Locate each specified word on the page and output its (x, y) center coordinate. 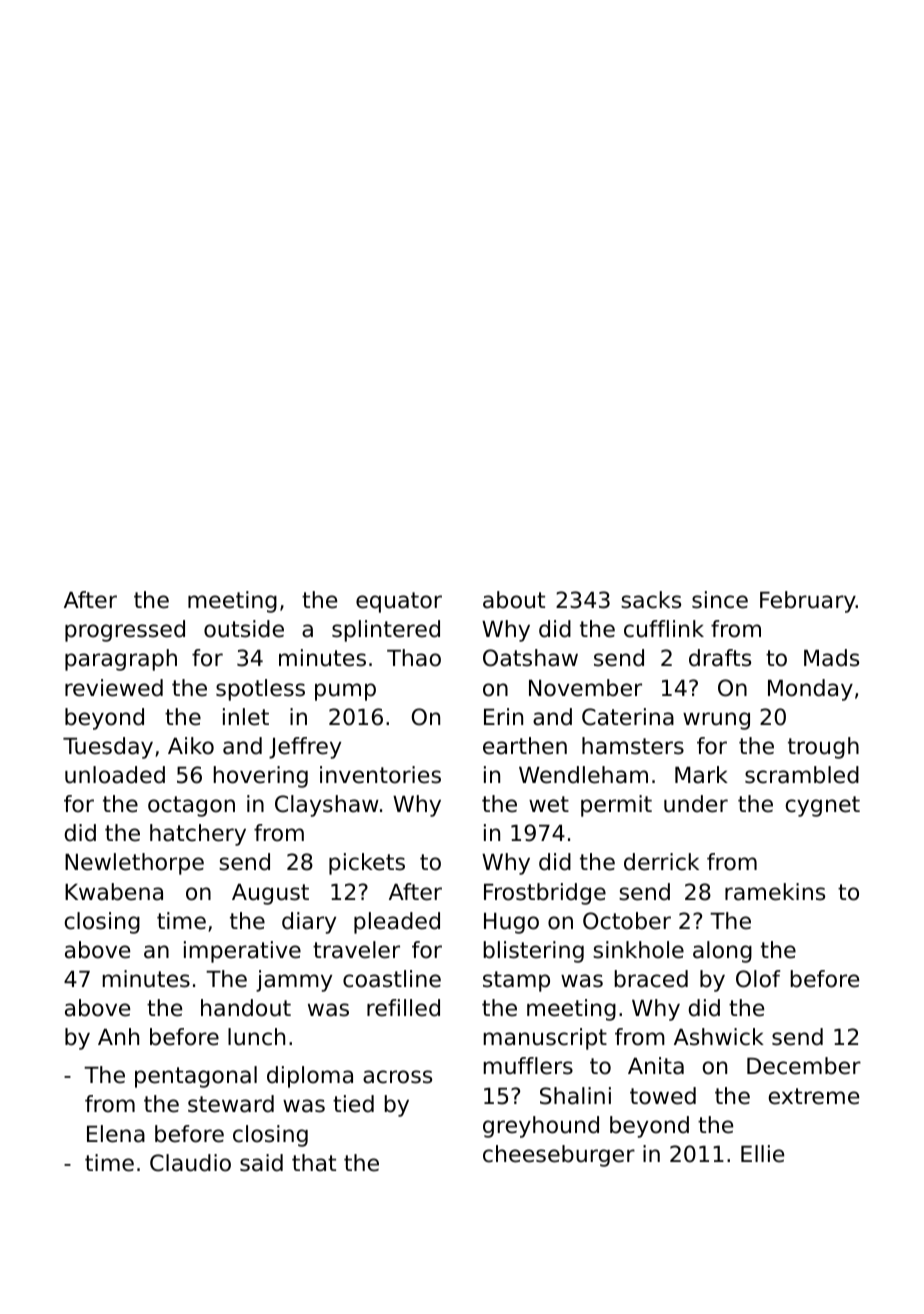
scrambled (802, 775)
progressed (125, 631)
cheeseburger (559, 1156)
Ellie (762, 1154)
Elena (116, 1134)
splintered (386, 631)
